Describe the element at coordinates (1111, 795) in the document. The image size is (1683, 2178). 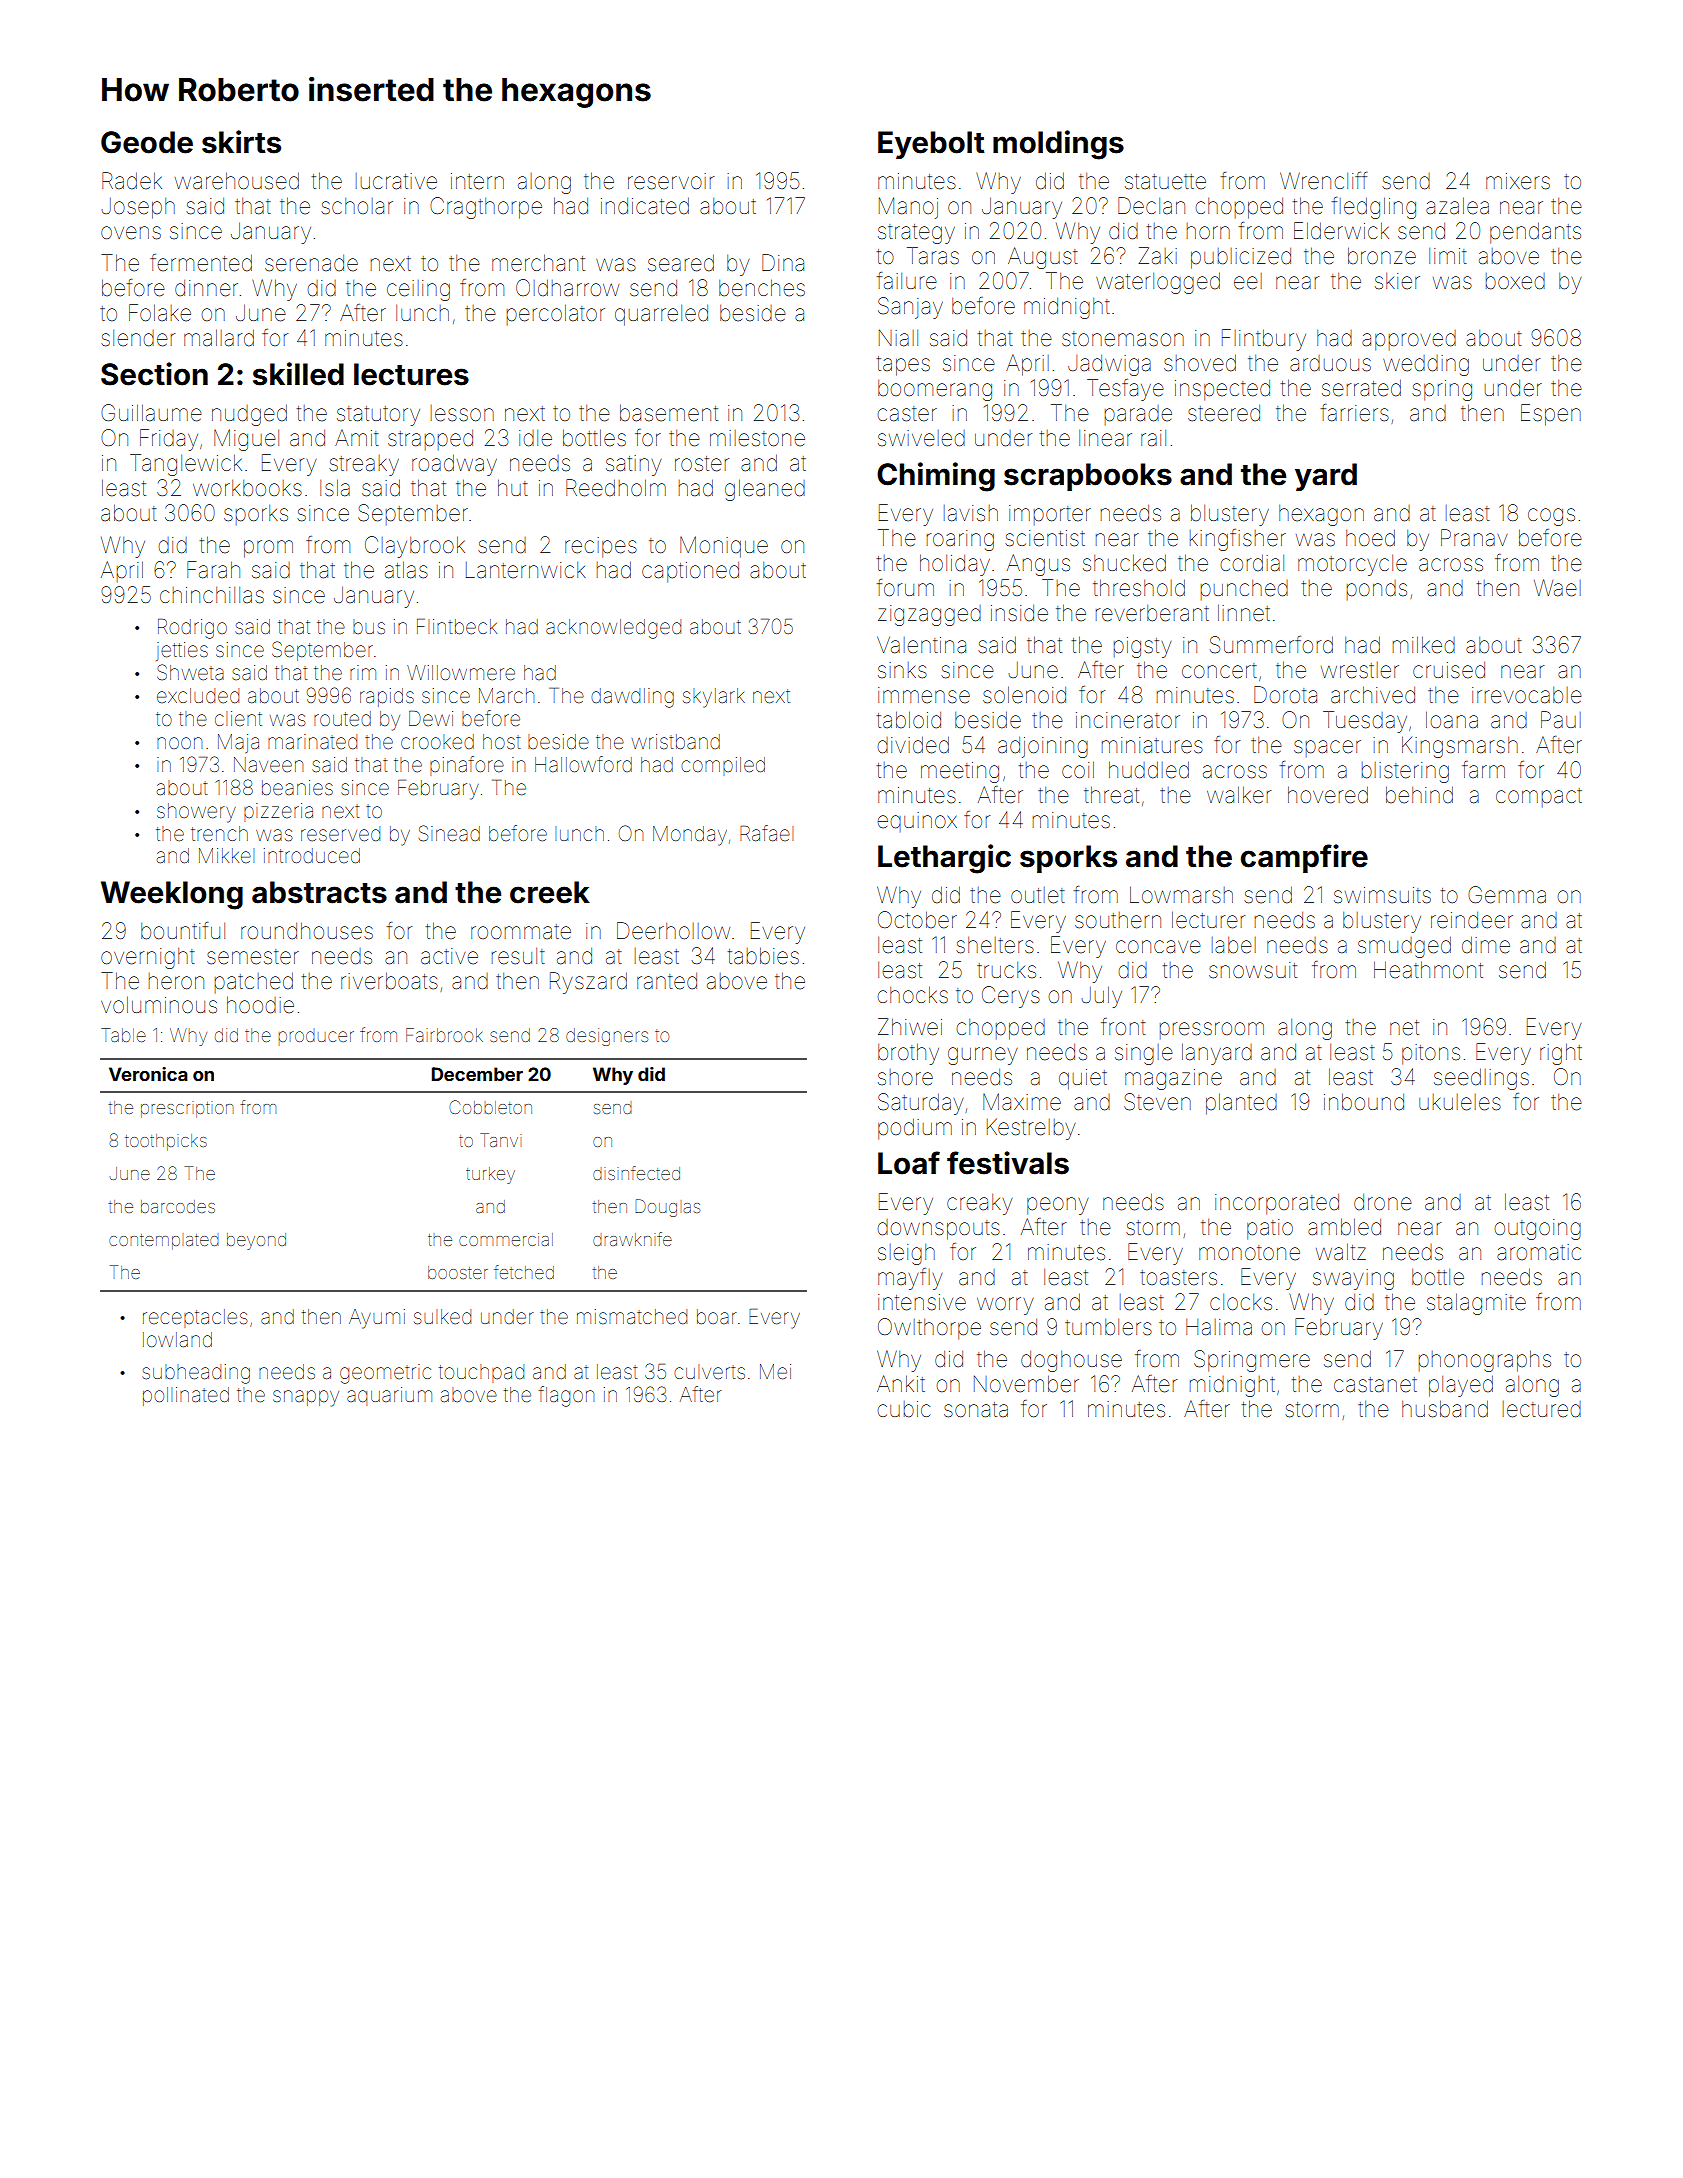
I see `threat` at that location.
